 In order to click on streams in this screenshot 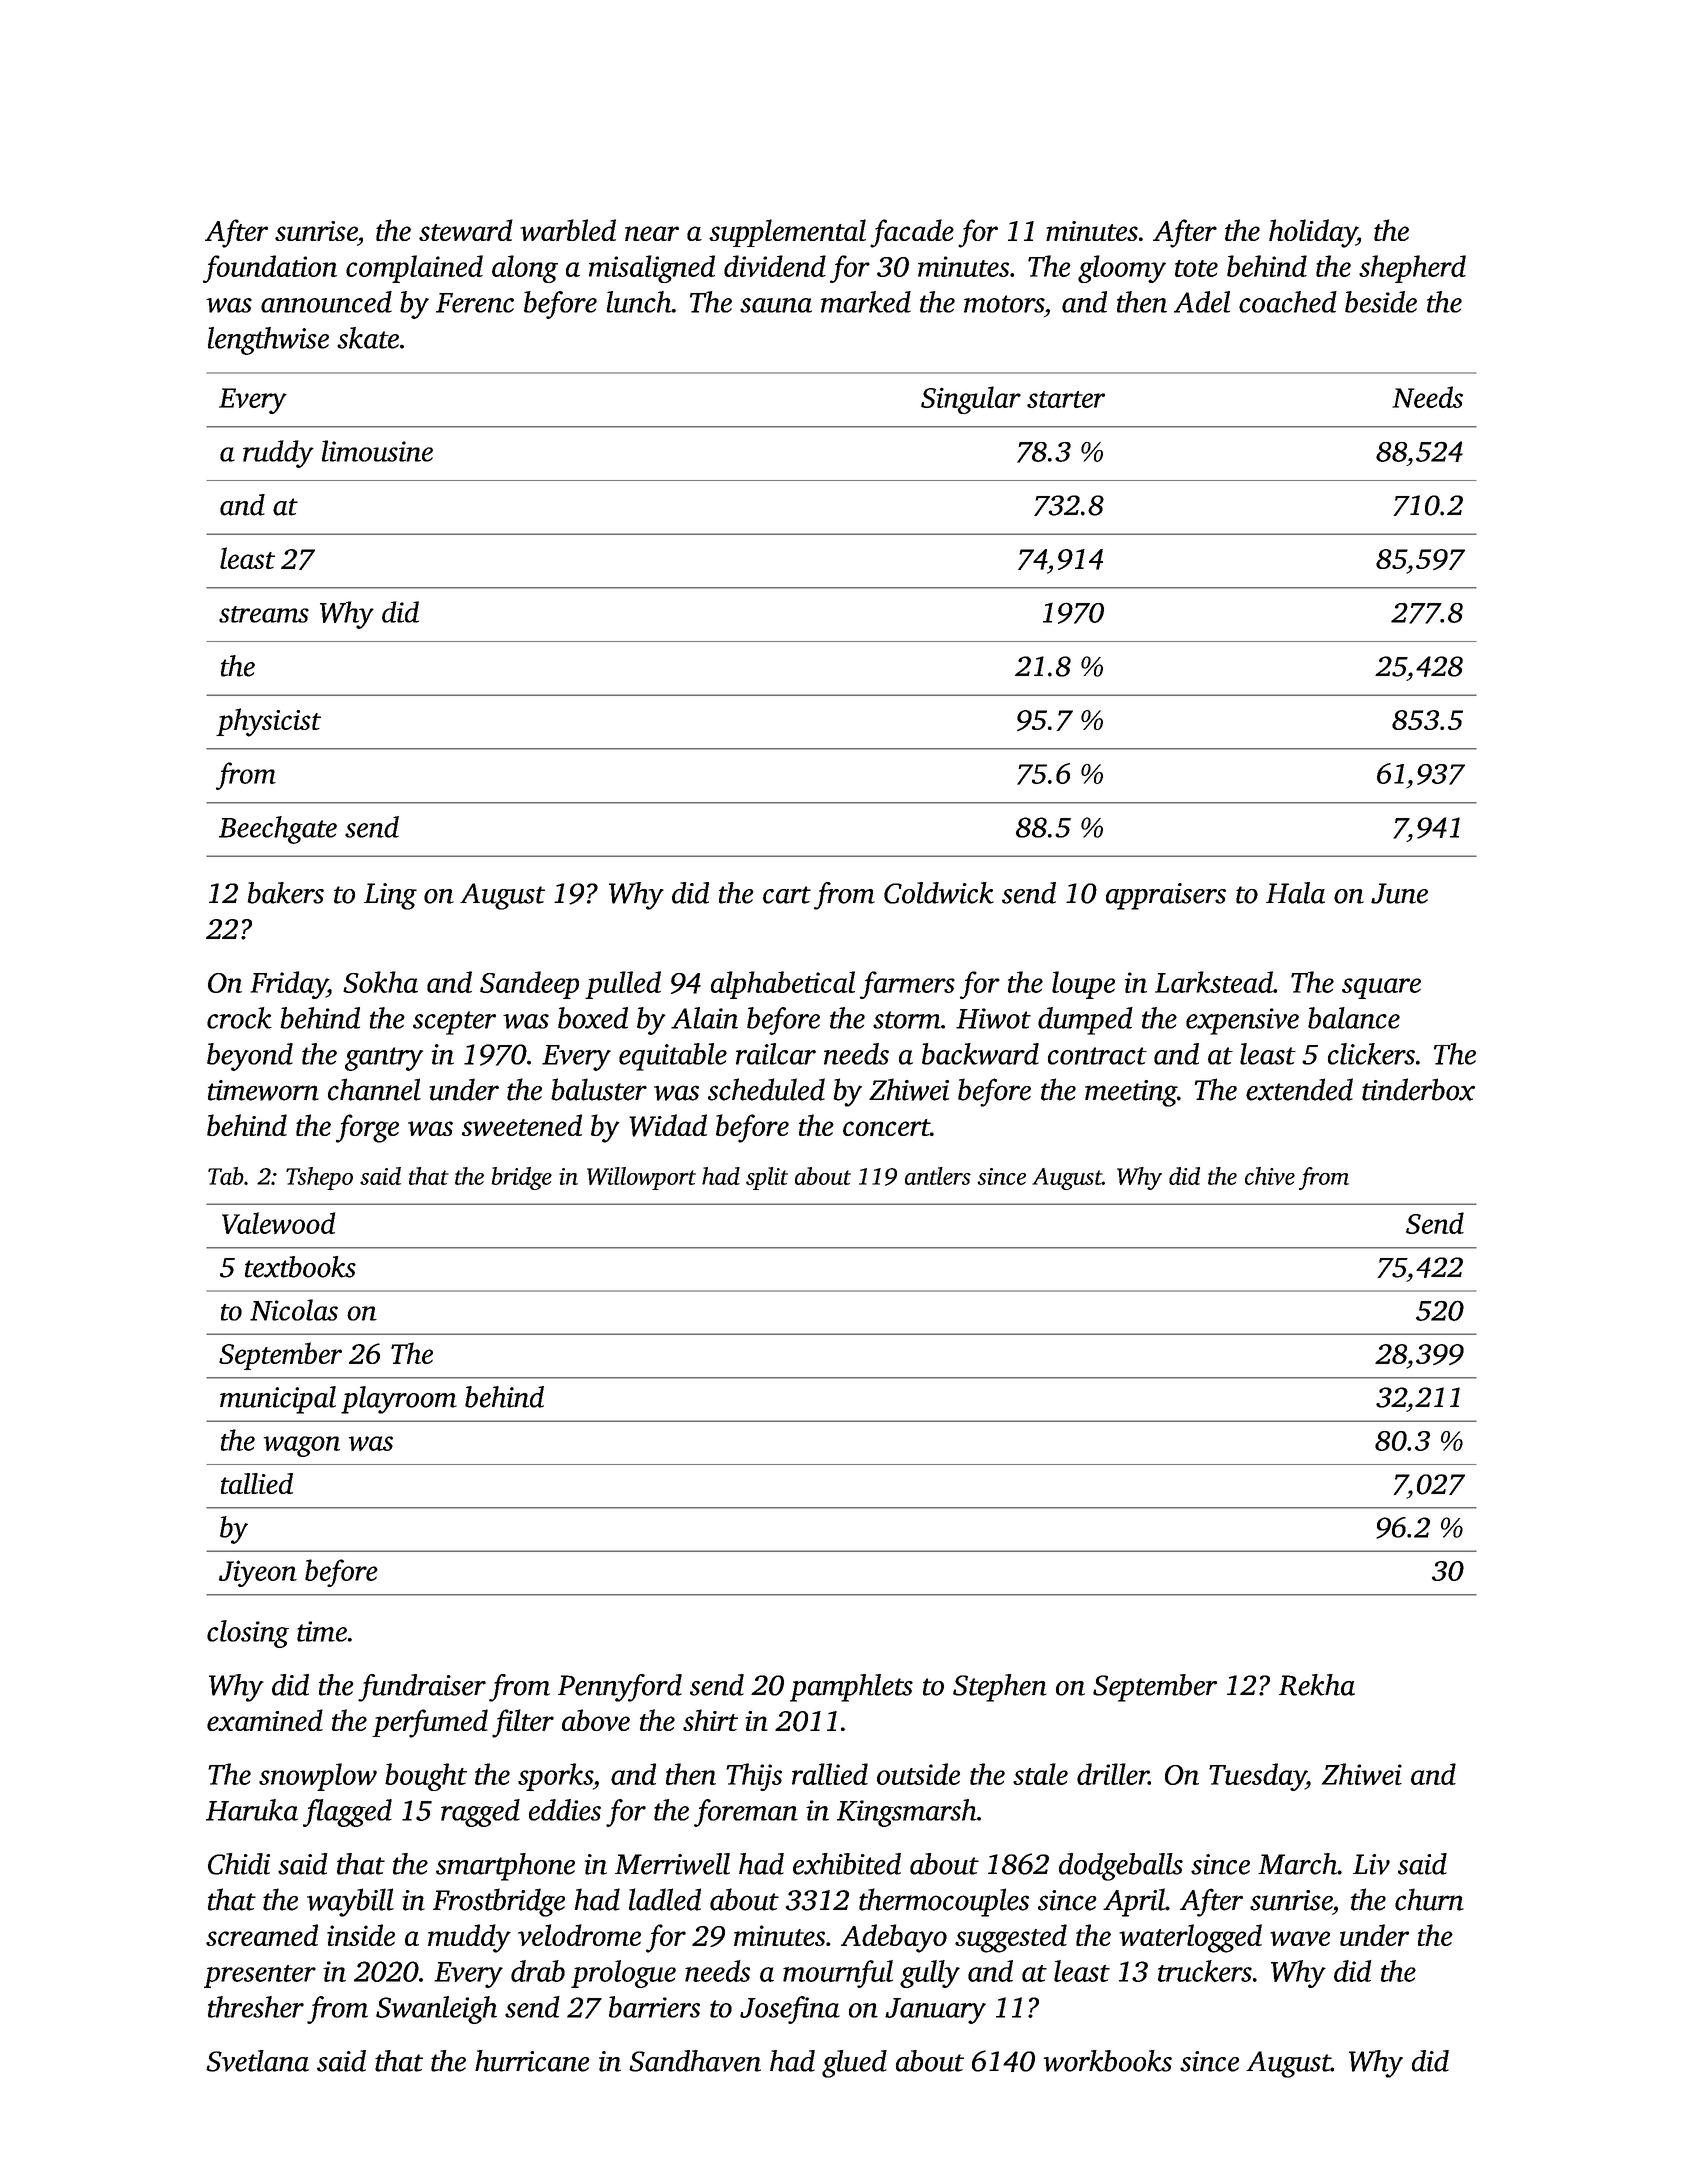, I will do `click(264, 614)`.
